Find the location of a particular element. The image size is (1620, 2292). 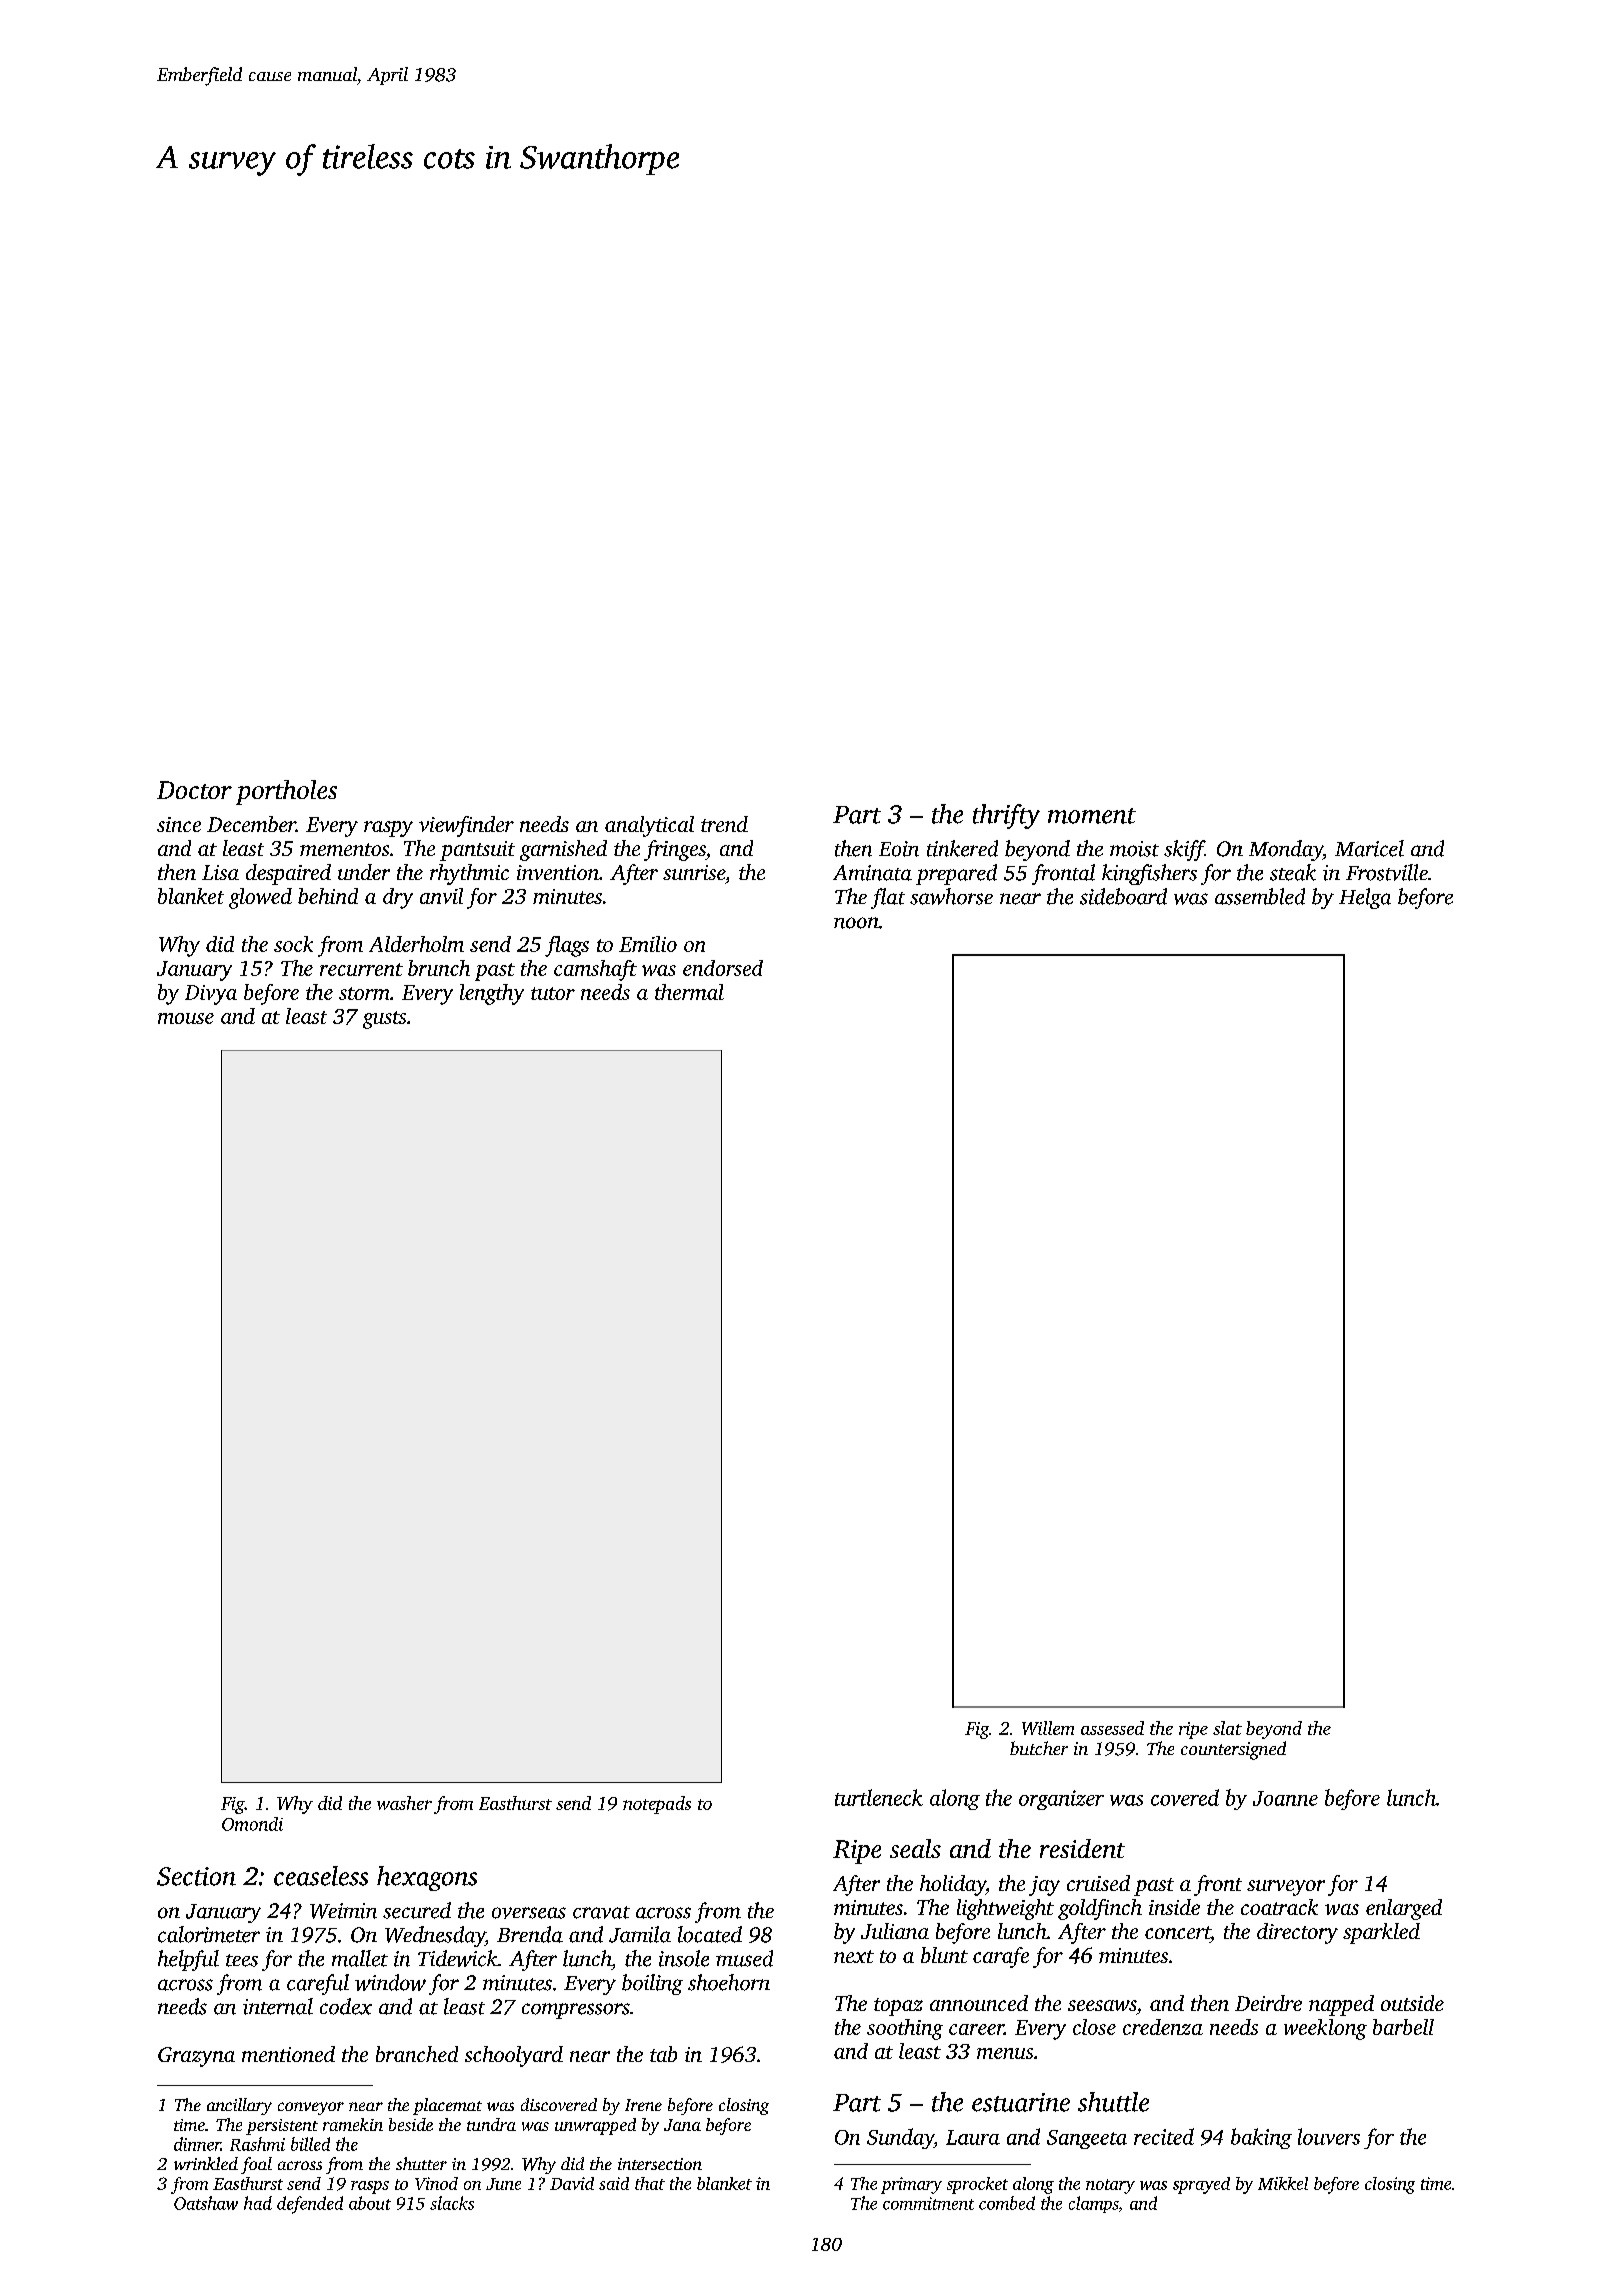

thermal is located at coordinates (689, 992).
